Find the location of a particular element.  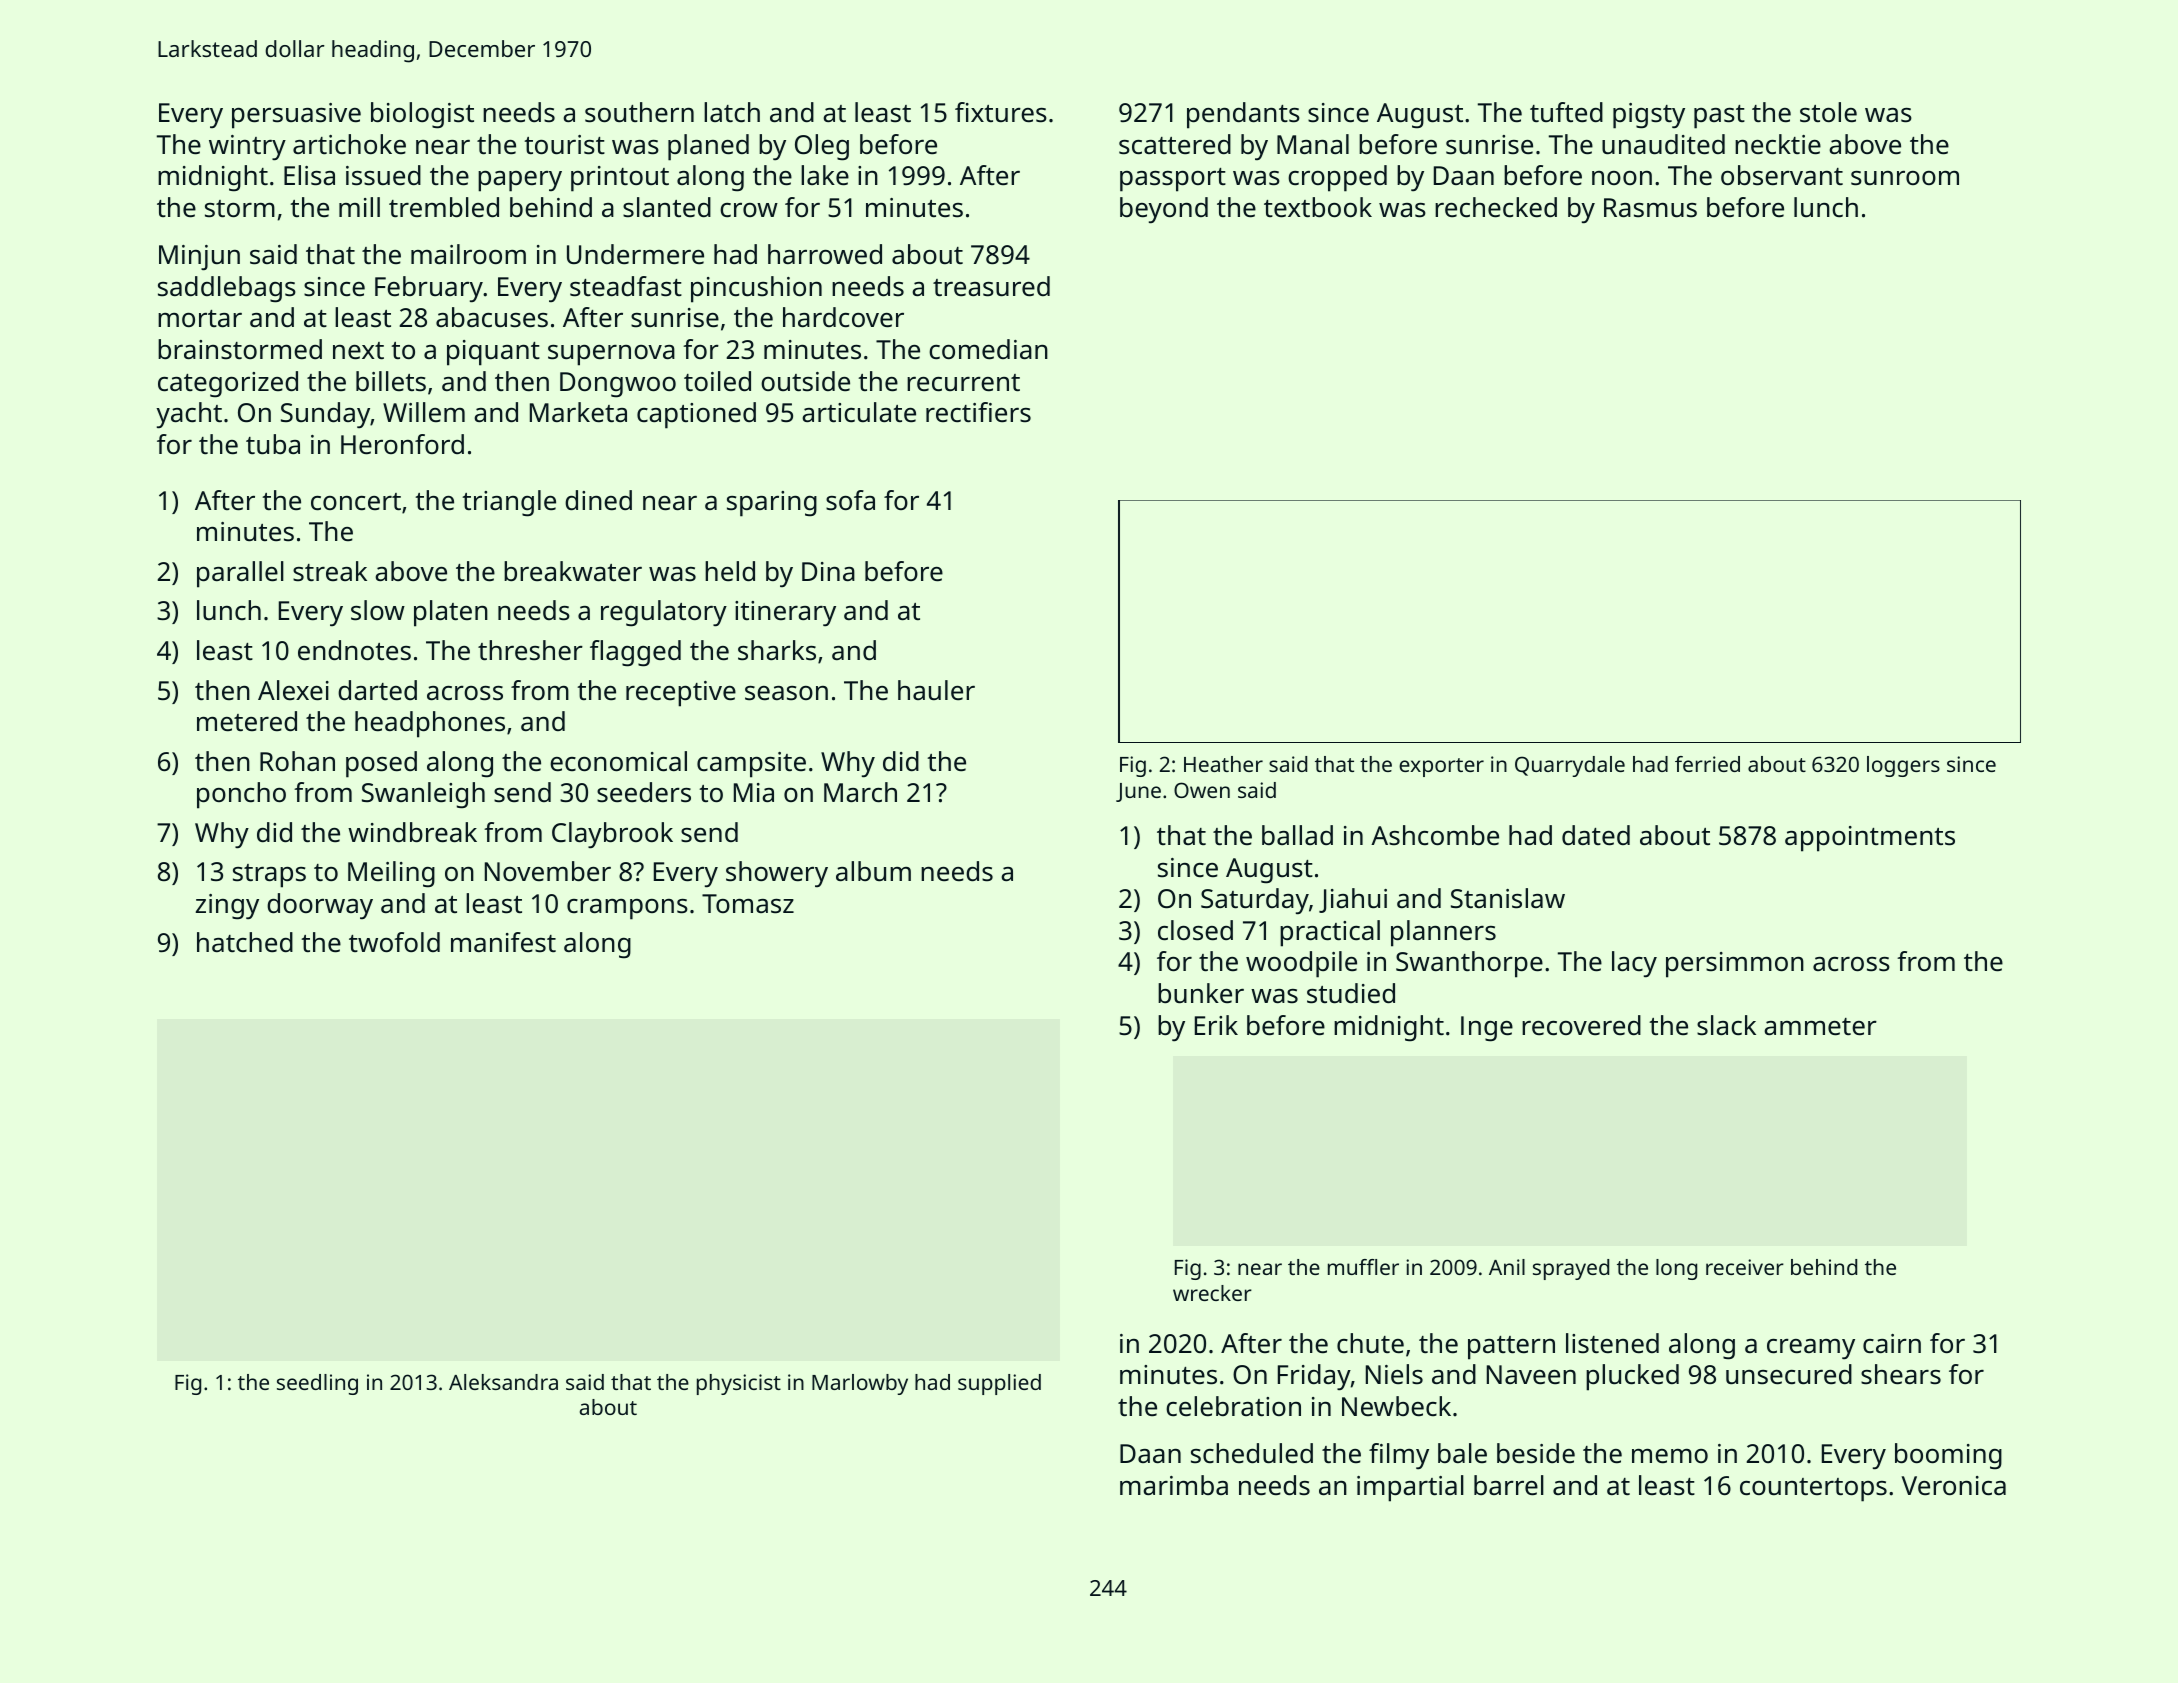

Aleksandra is located at coordinates (503, 1382).
